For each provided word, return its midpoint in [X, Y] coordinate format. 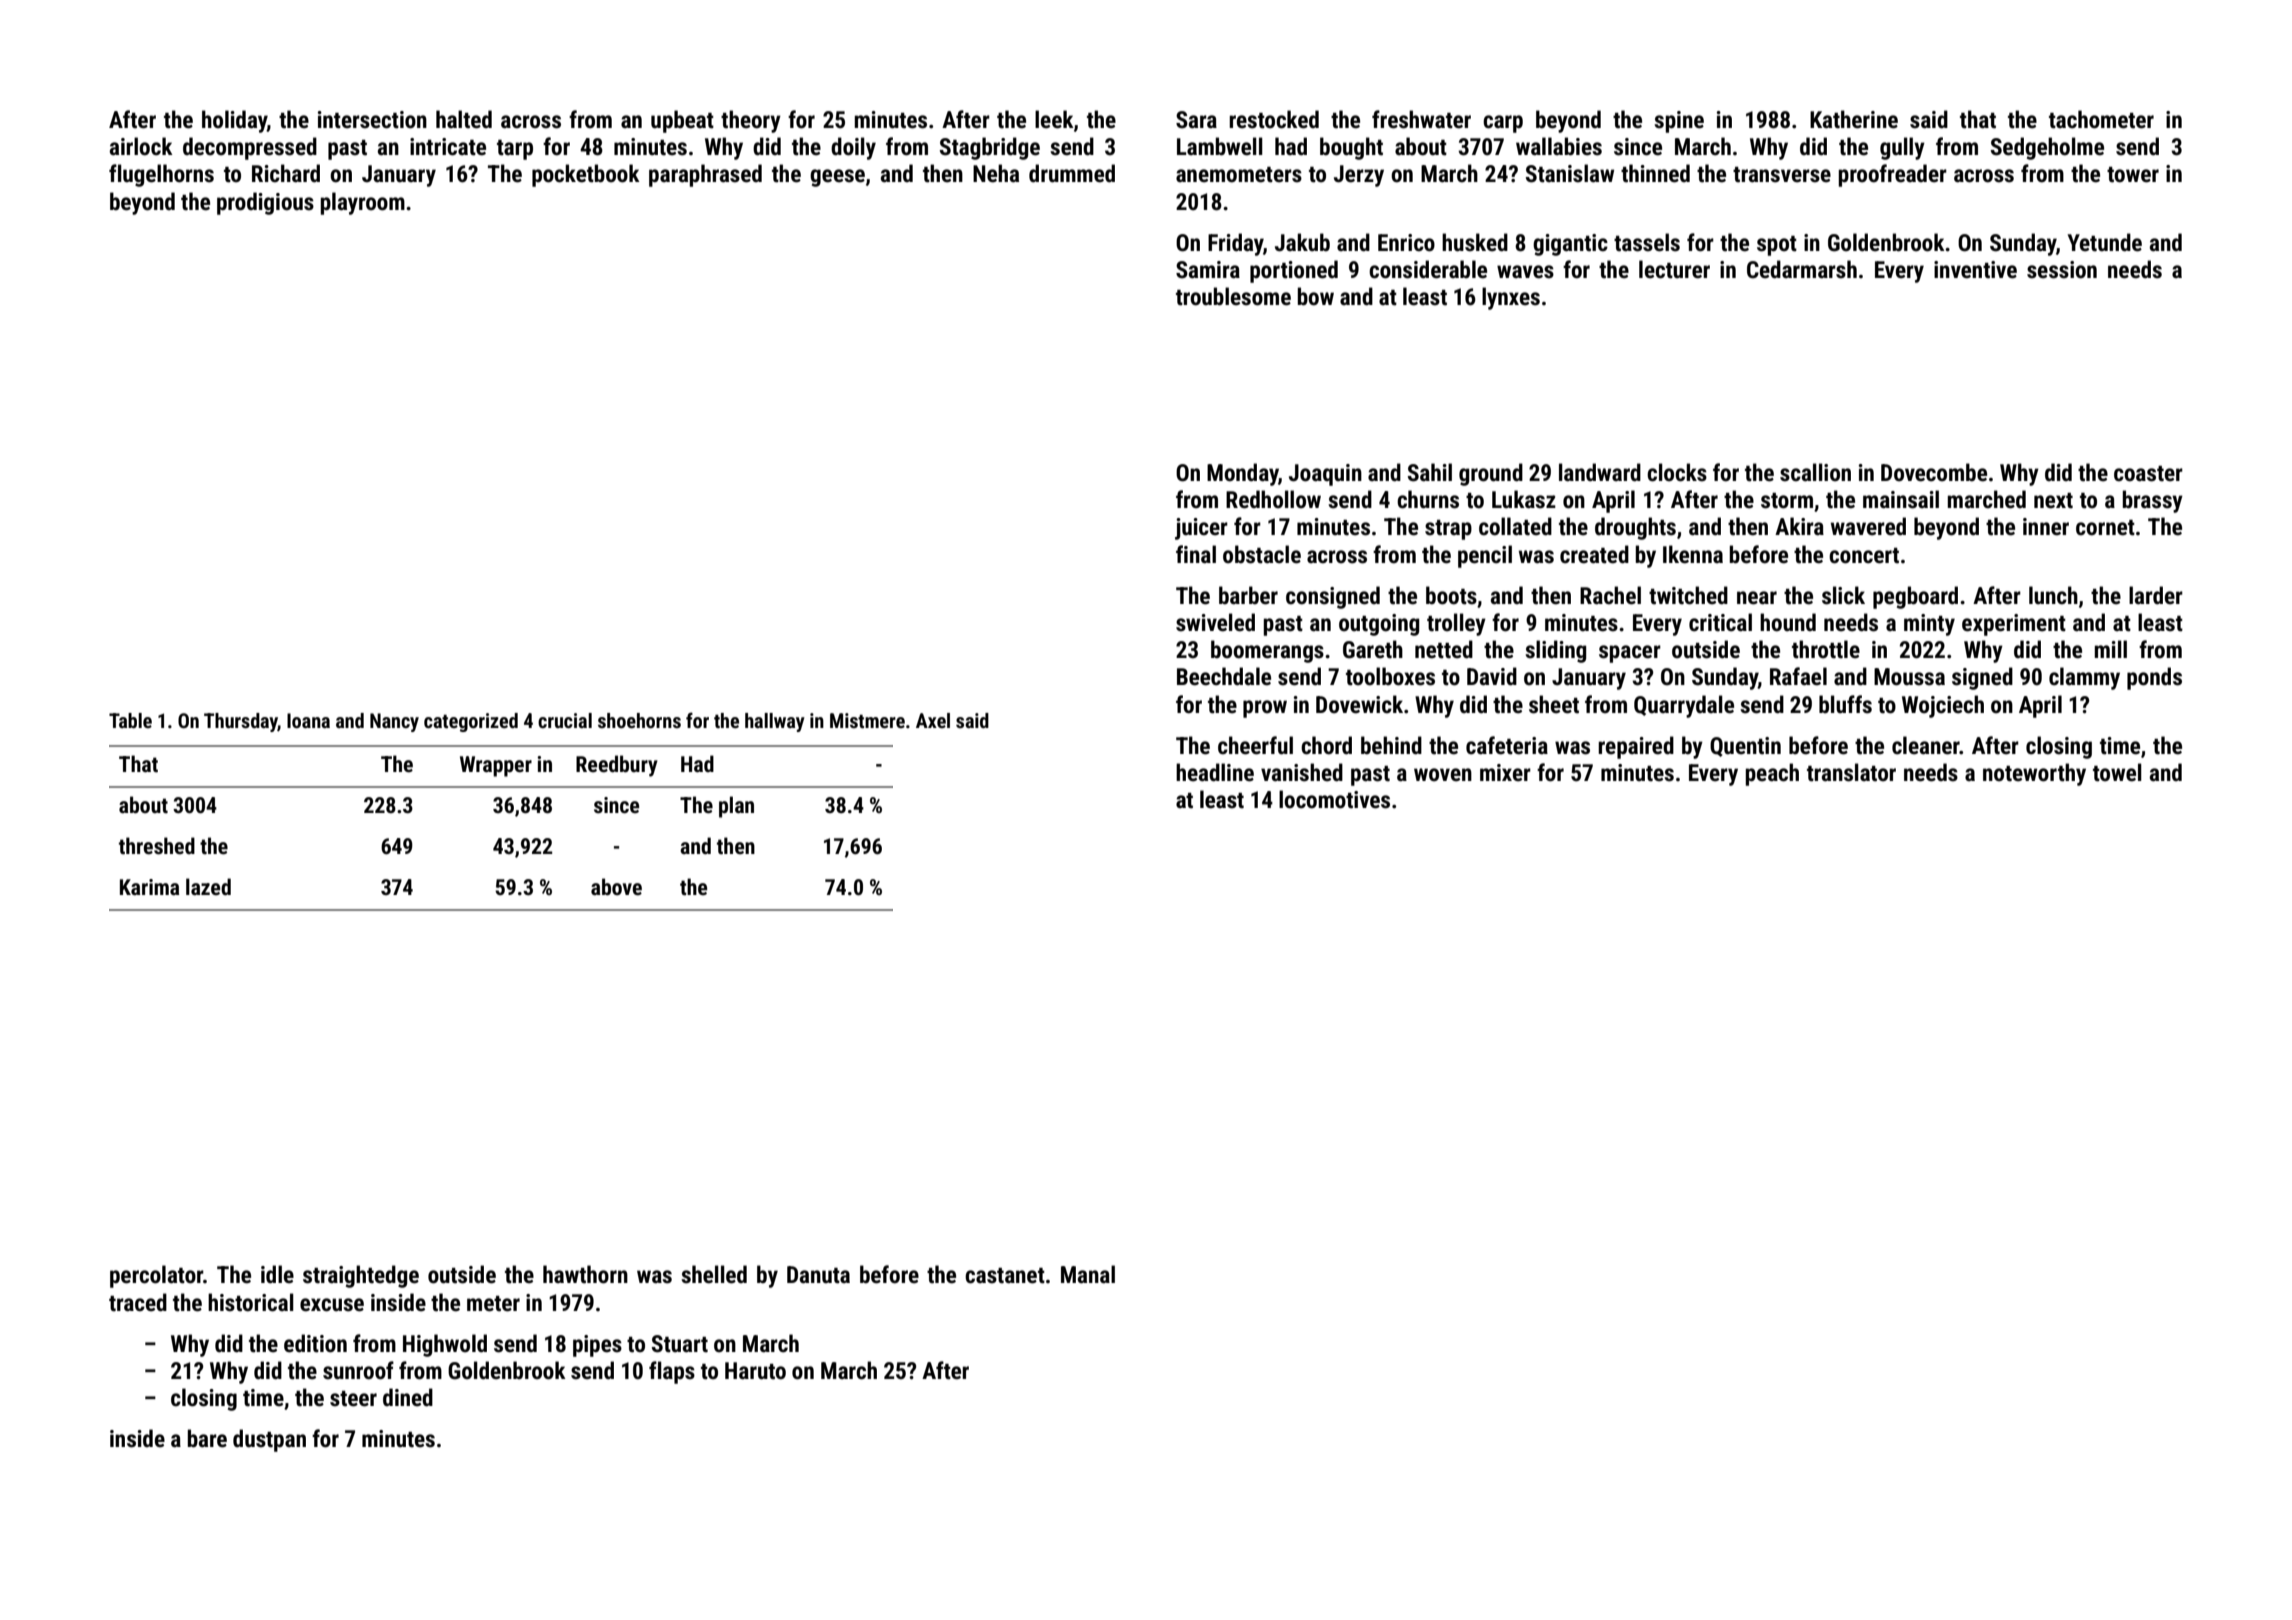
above [616, 886]
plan [736, 807]
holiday [234, 121]
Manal [1088, 1274]
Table [130, 720]
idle [277, 1274]
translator [1851, 772]
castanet [1005, 1276]
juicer [1201, 529]
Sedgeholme [2047, 148]
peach [1772, 774]
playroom [363, 203]
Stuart [680, 1344]
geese [837, 178]
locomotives [1334, 799]
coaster [2148, 474]
